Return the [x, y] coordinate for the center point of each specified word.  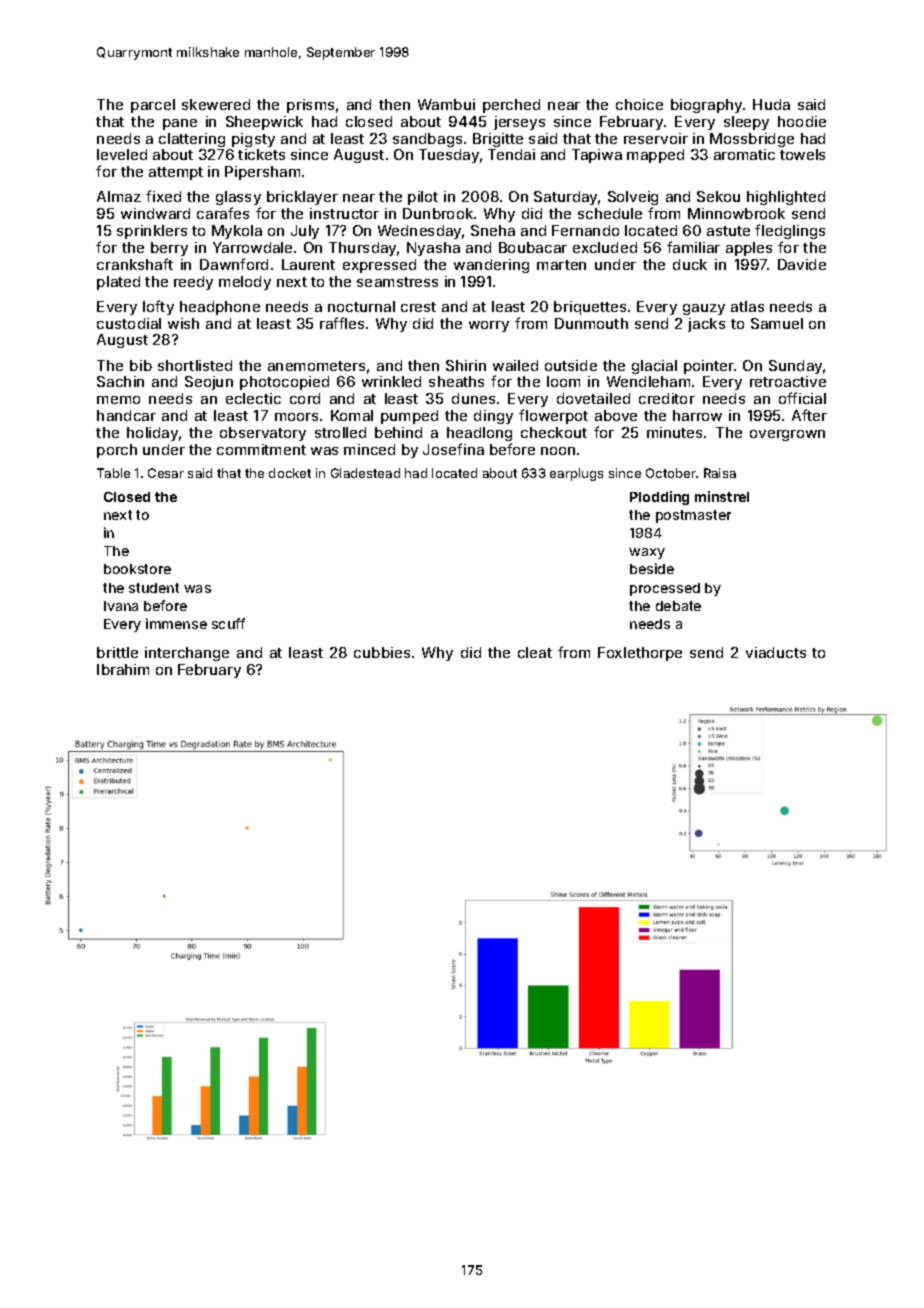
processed [665, 589]
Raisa [720, 473]
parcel [153, 106]
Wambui [446, 104]
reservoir [656, 138]
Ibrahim [123, 669]
